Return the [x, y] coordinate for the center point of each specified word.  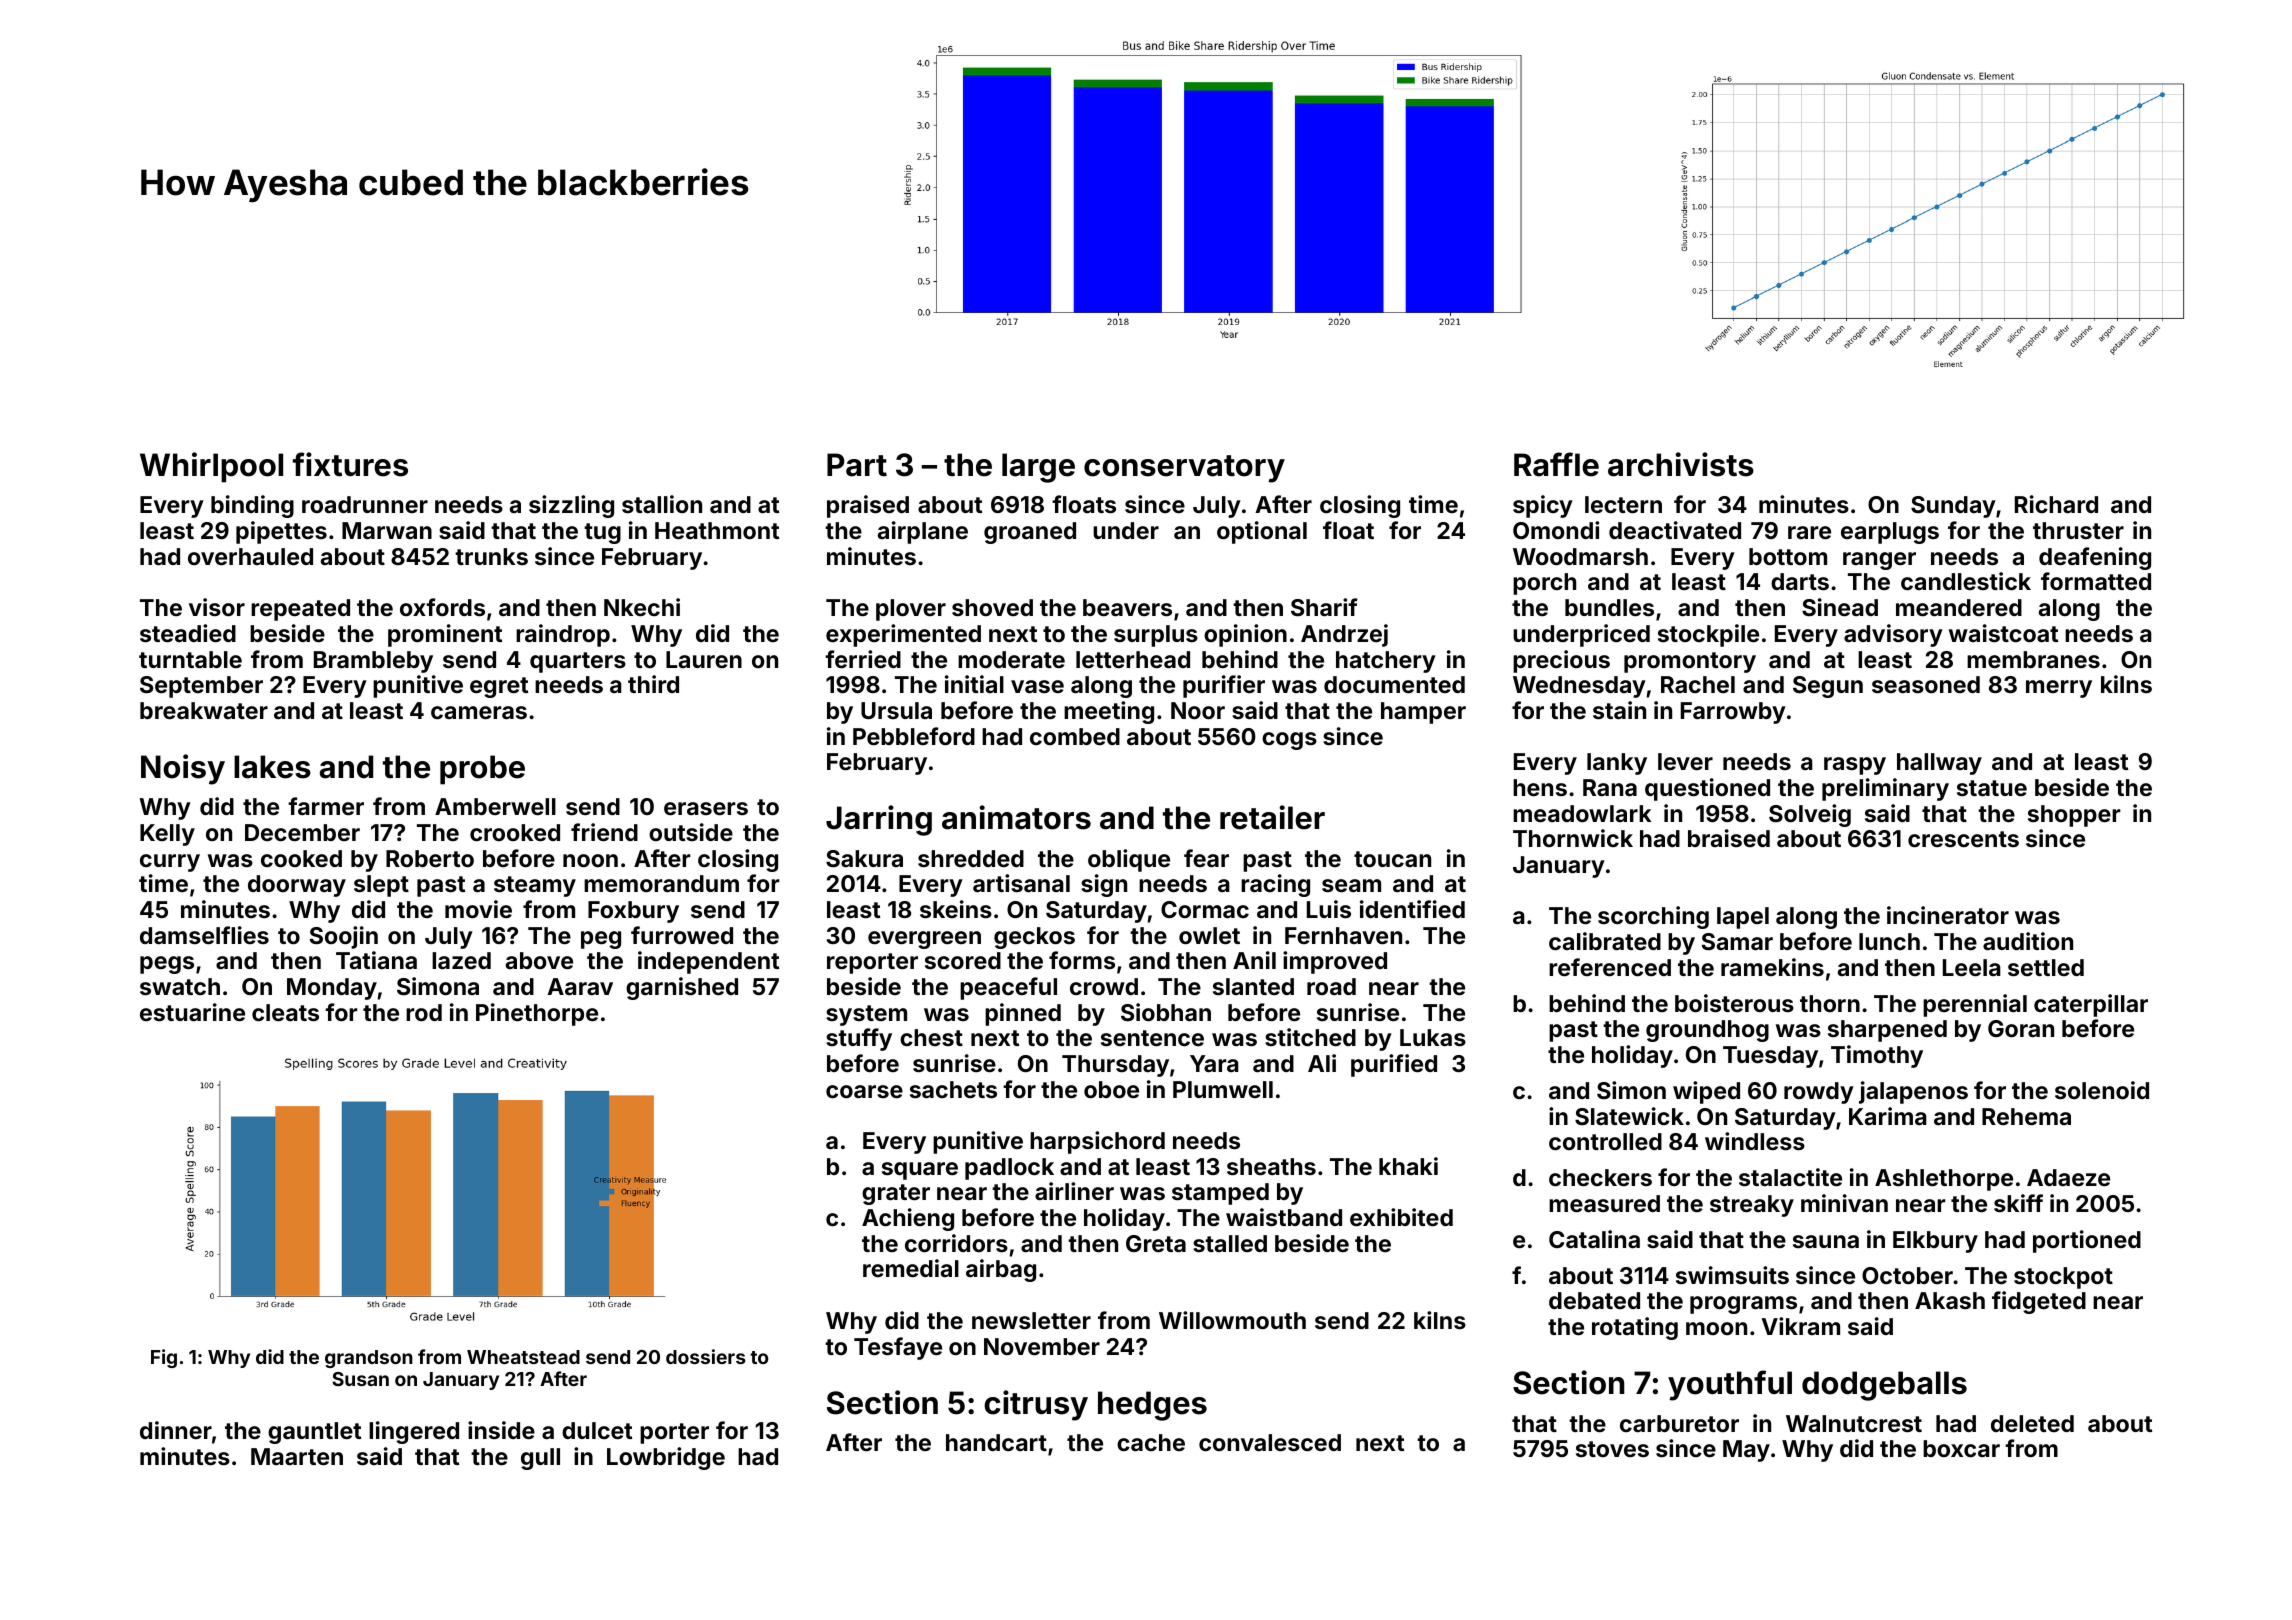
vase [1037, 686]
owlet [1209, 935]
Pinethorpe [537, 1014]
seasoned [1926, 684]
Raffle [1556, 464]
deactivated [1675, 530]
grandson [369, 1359]
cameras [479, 712]
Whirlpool [211, 467]
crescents [1963, 839]
